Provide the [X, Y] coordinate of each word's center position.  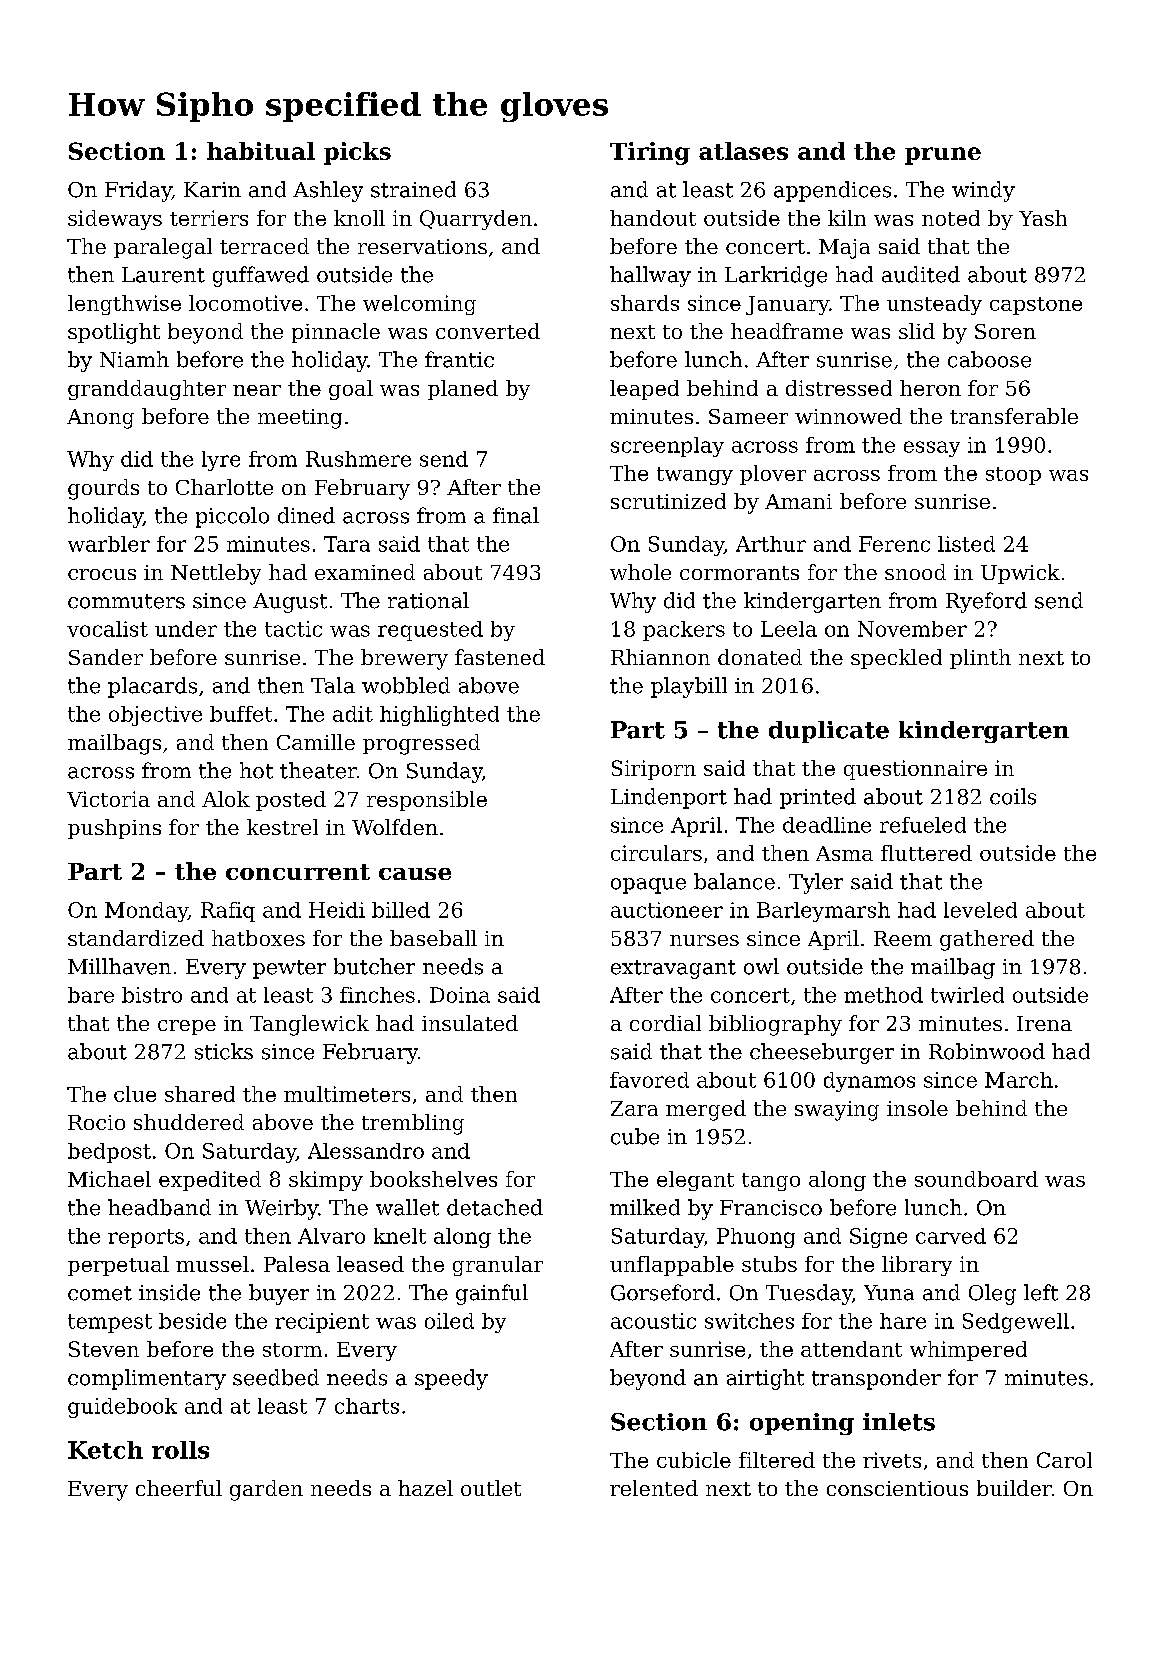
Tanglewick [309, 1025]
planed [463, 390]
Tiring [650, 153]
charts [367, 1406]
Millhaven [119, 966]
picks [357, 153]
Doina [460, 995]
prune [943, 156]
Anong [100, 419]
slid [917, 331]
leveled [980, 910]
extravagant [673, 969]
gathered [987, 940]
